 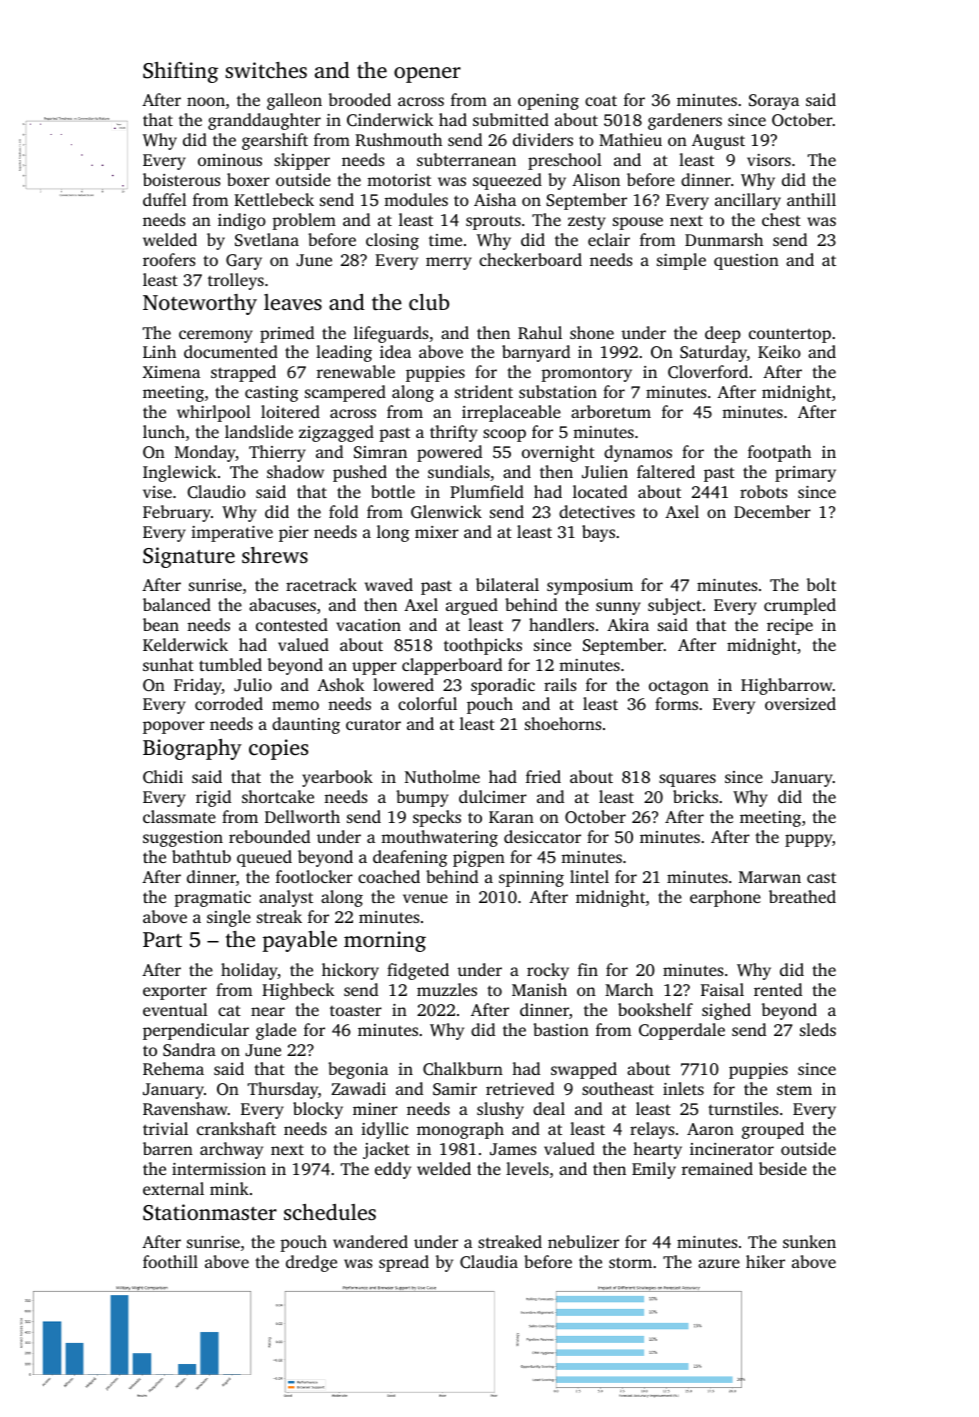 What do you see at coordinates (454, 433) in the image?
I see `thrifty` at bounding box center [454, 433].
